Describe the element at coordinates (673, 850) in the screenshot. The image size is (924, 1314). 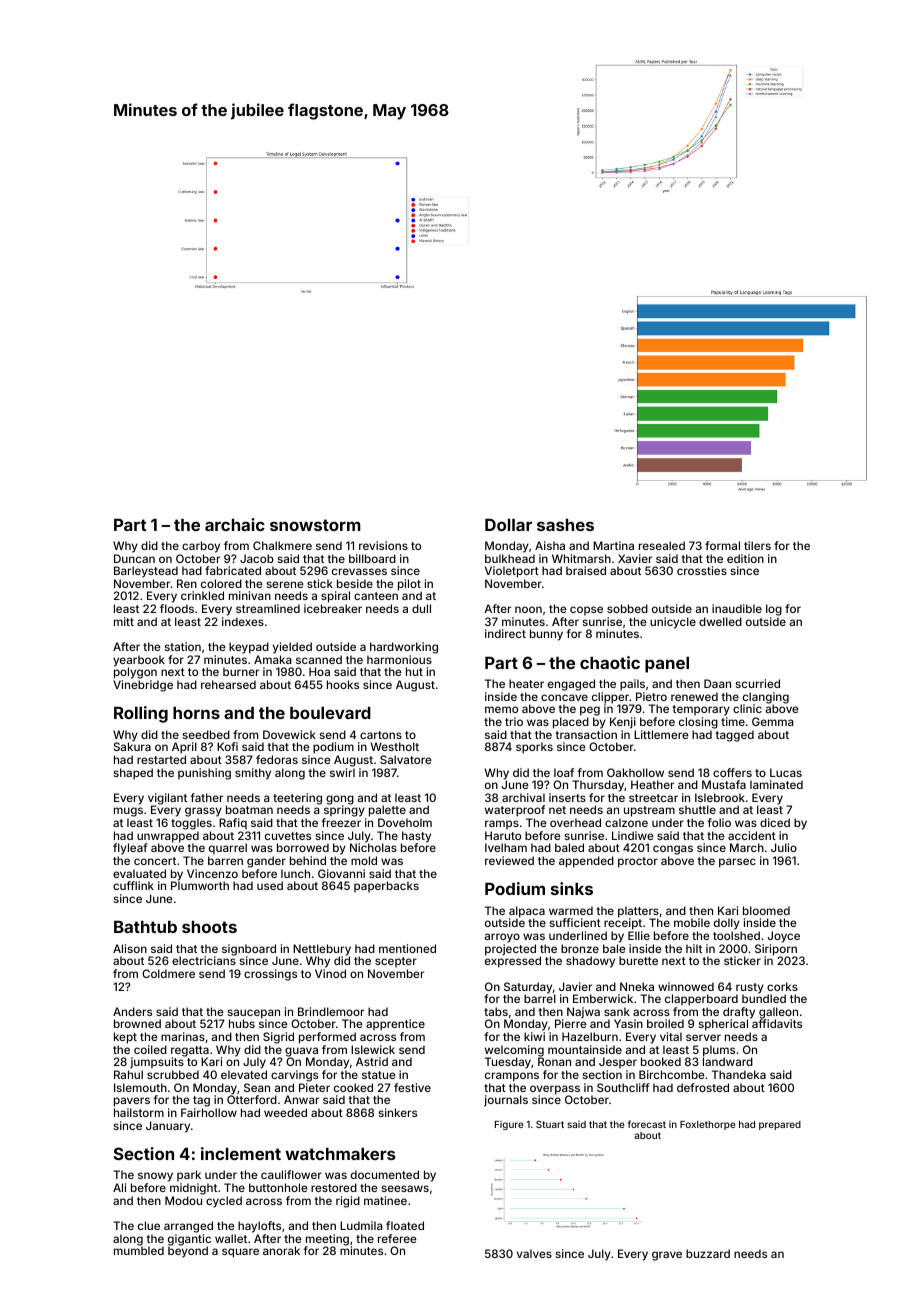
I see `congas` at that location.
